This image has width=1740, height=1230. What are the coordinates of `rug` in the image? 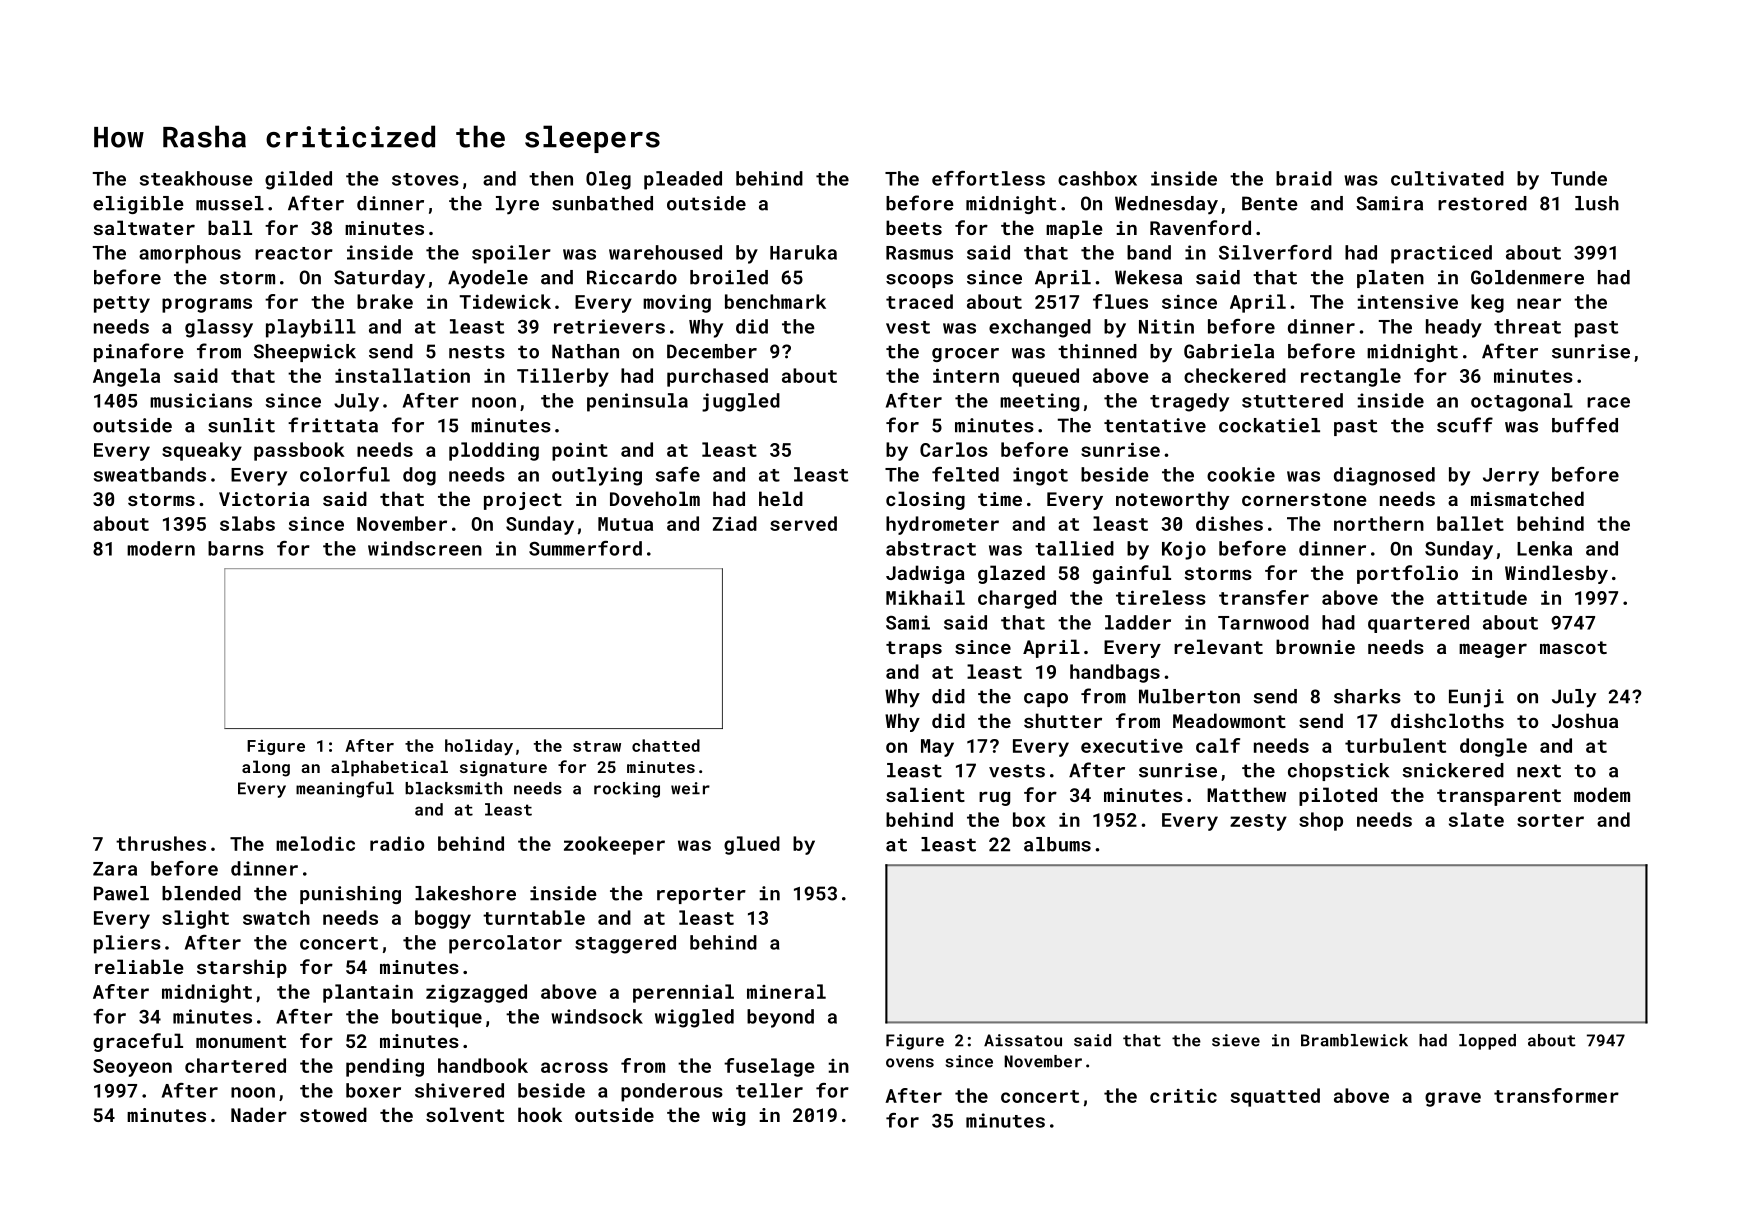 It's located at (994, 798).
